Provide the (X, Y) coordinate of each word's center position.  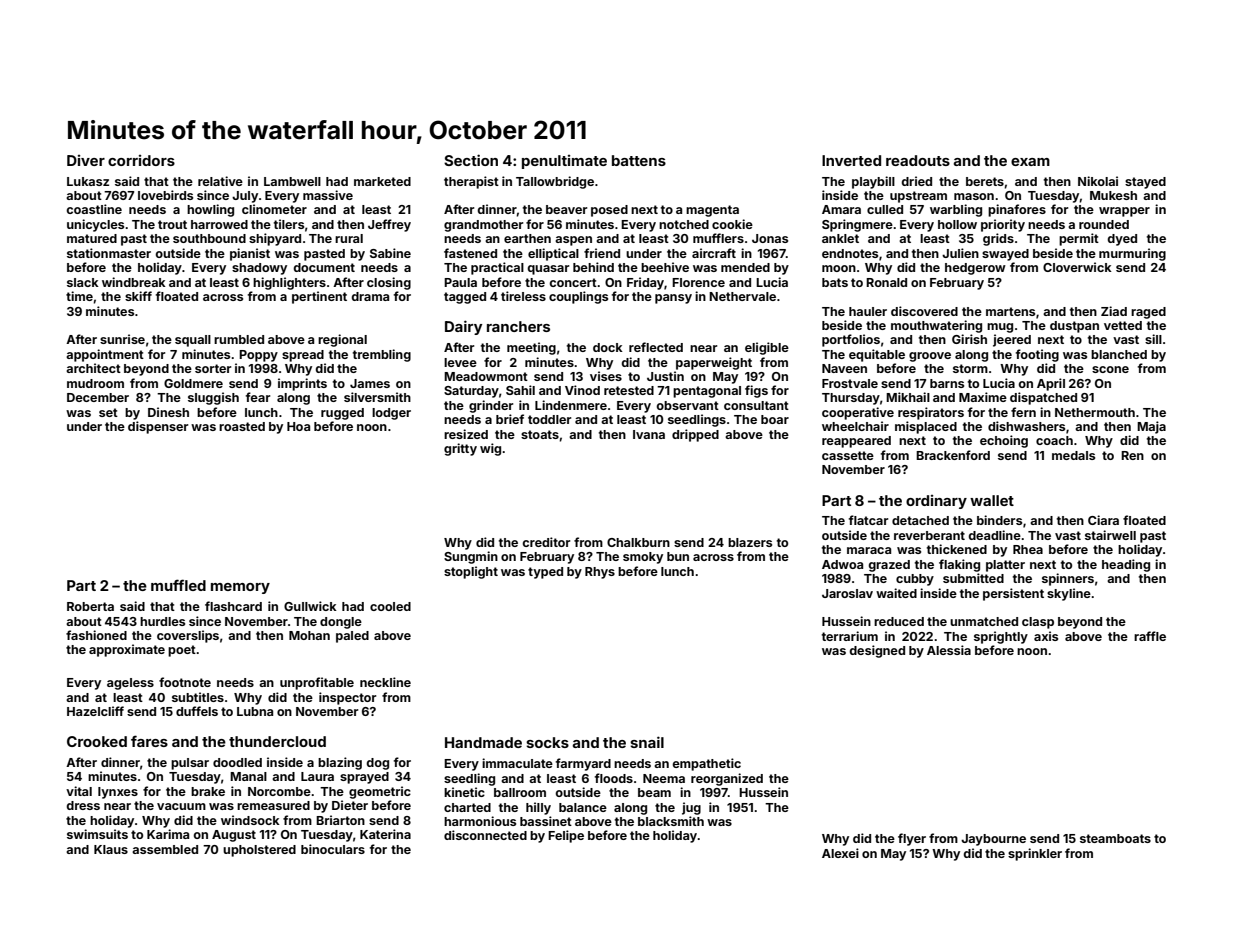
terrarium (850, 636)
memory (240, 588)
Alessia (949, 650)
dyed (1122, 240)
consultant (756, 405)
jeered (1012, 340)
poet (182, 651)
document (324, 267)
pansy (673, 299)
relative (220, 181)
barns (947, 383)
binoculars (333, 849)
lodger (391, 414)
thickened (957, 549)
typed (545, 573)
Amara (841, 209)
